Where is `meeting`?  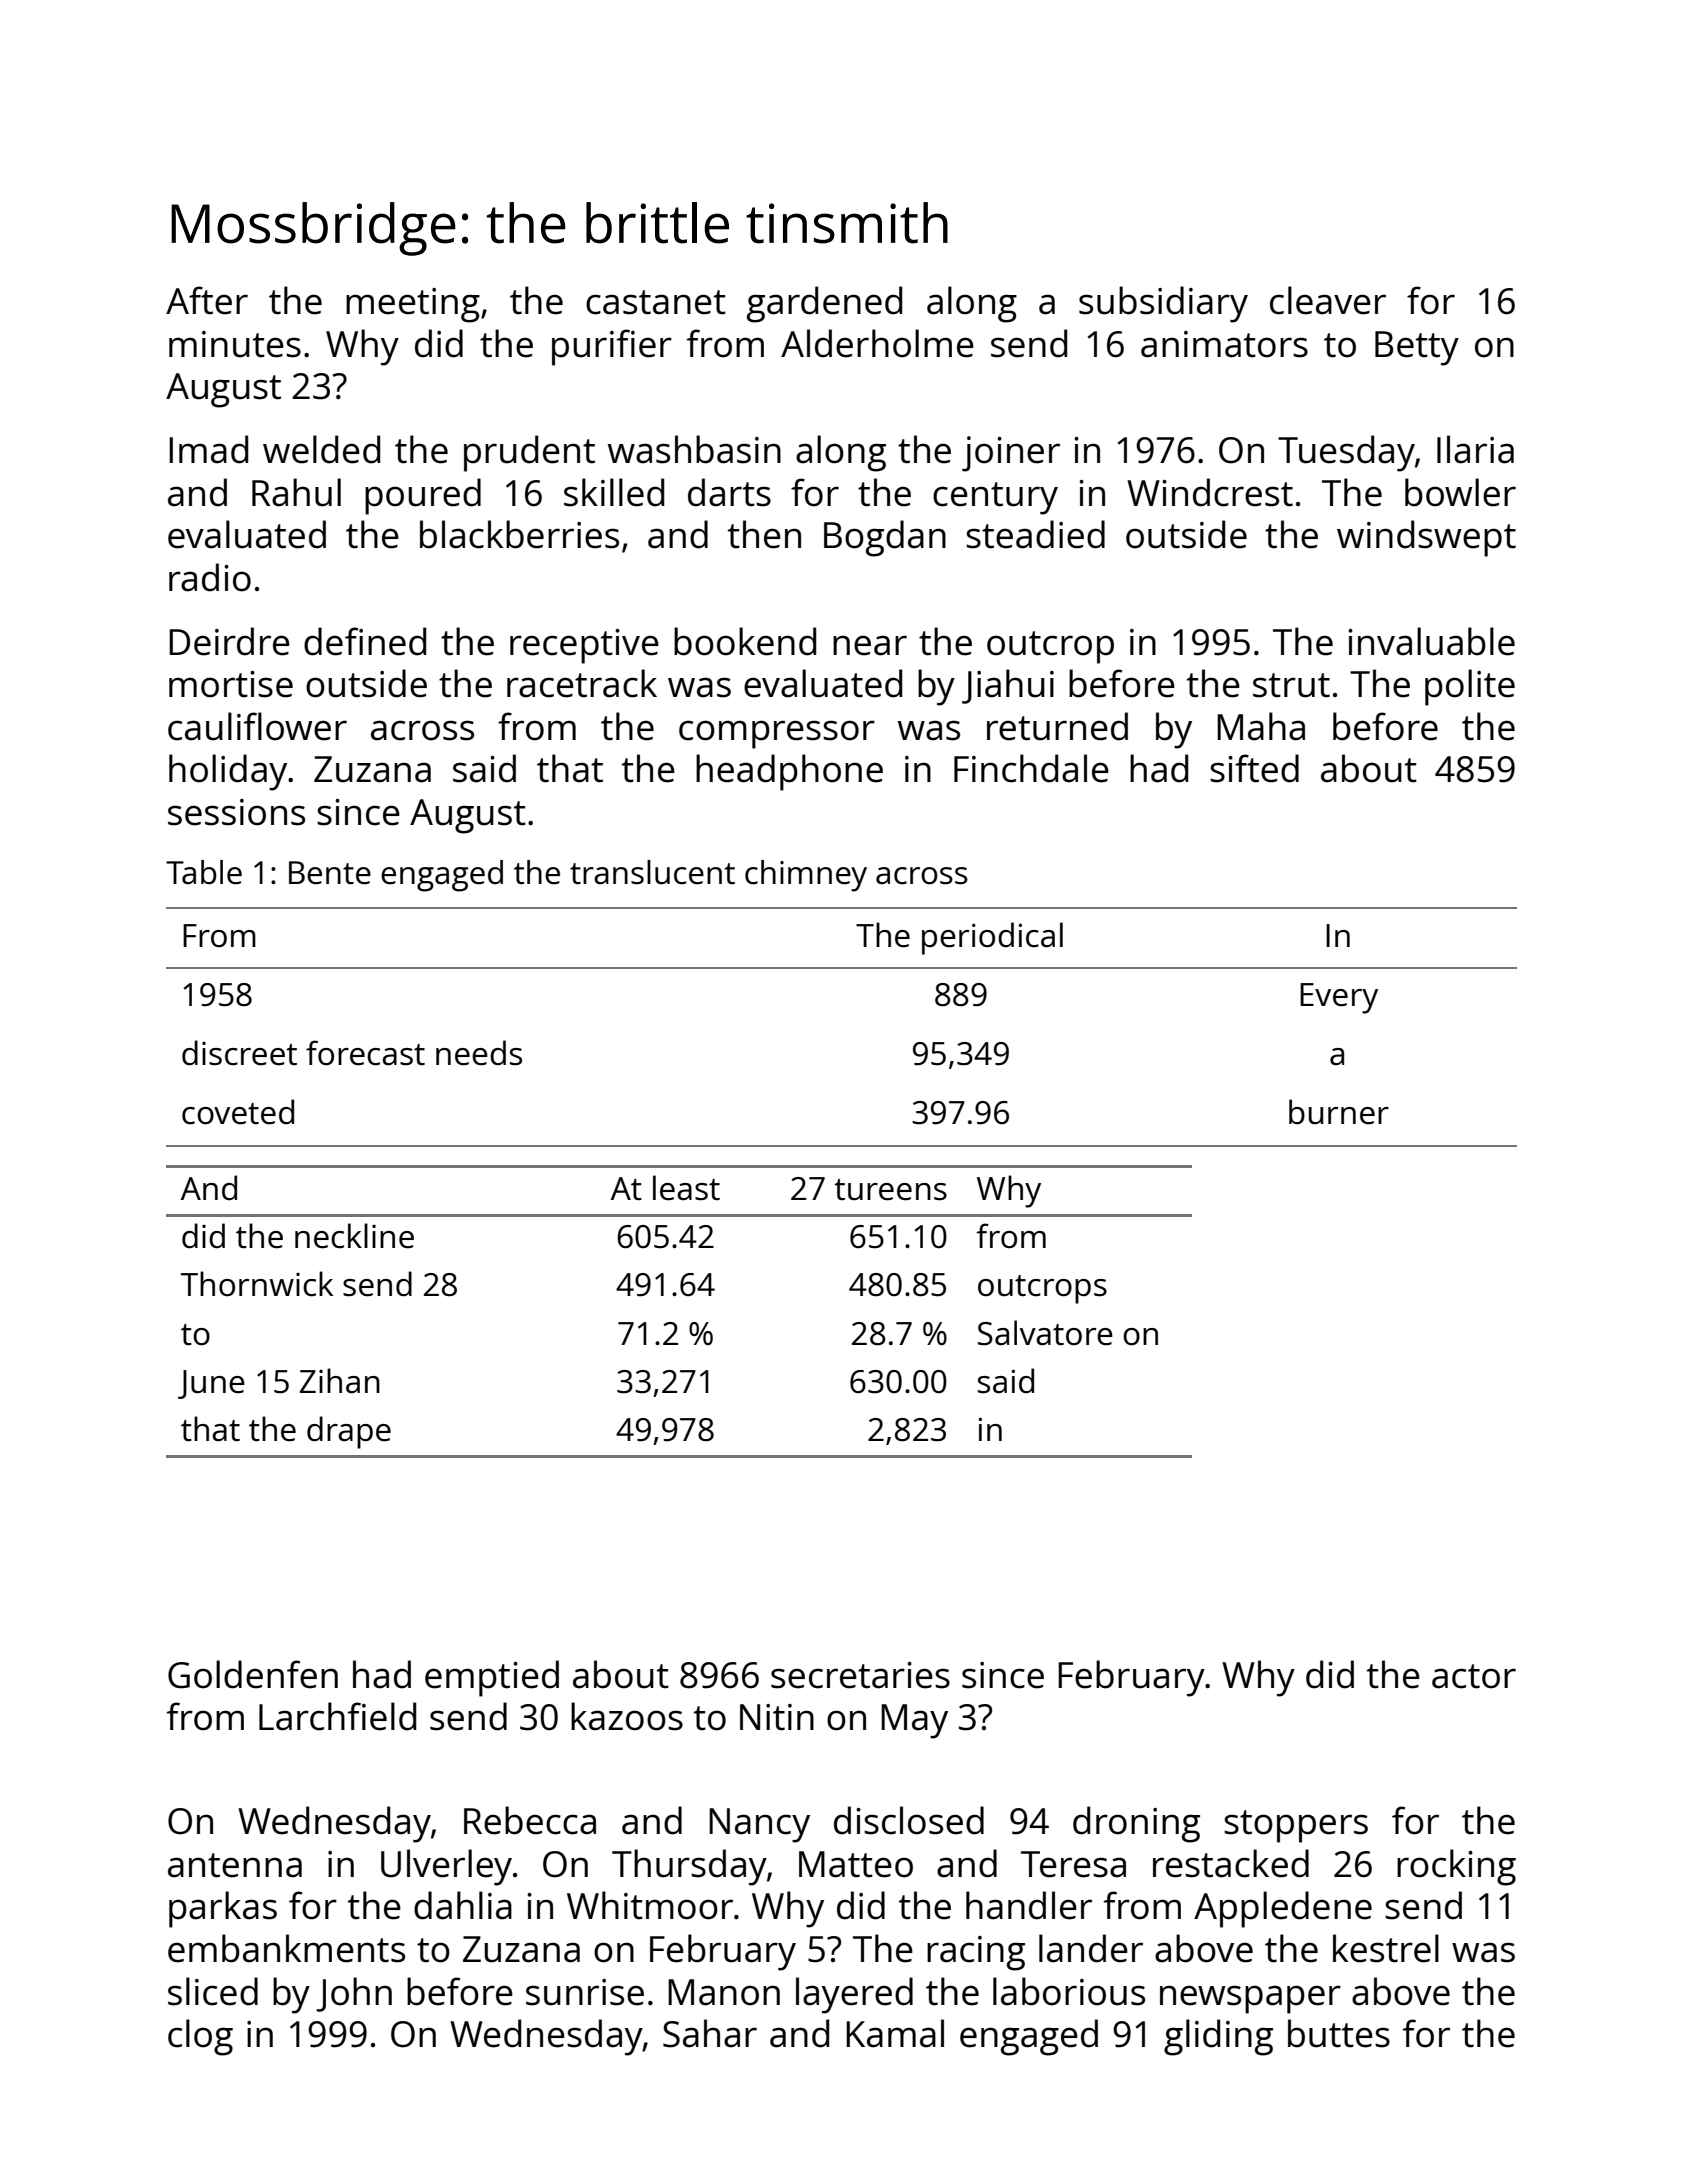
meeting is located at coordinates (413, 305).
